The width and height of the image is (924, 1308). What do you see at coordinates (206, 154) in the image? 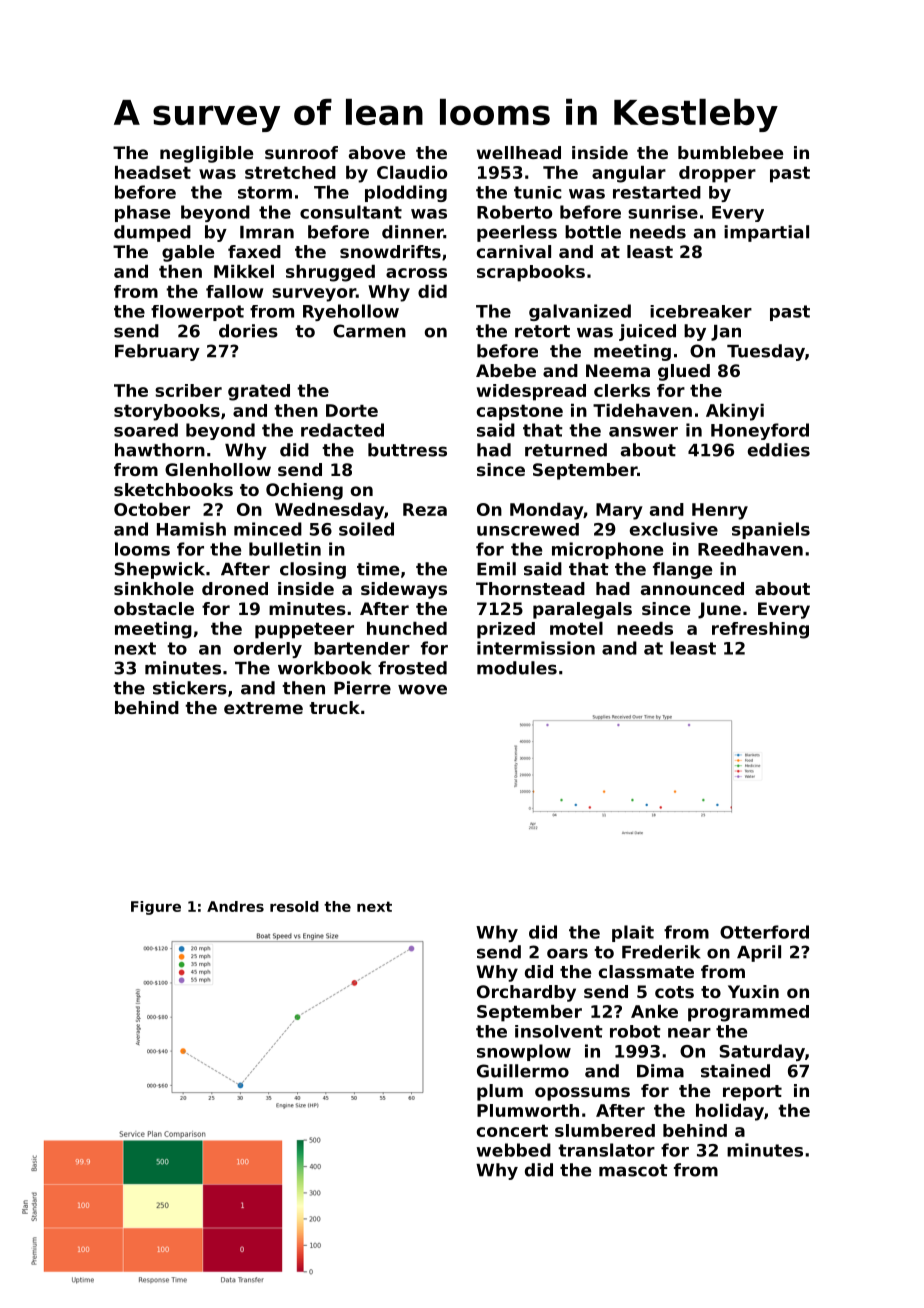
I see `negligible` at bounding box center [206, 154].
